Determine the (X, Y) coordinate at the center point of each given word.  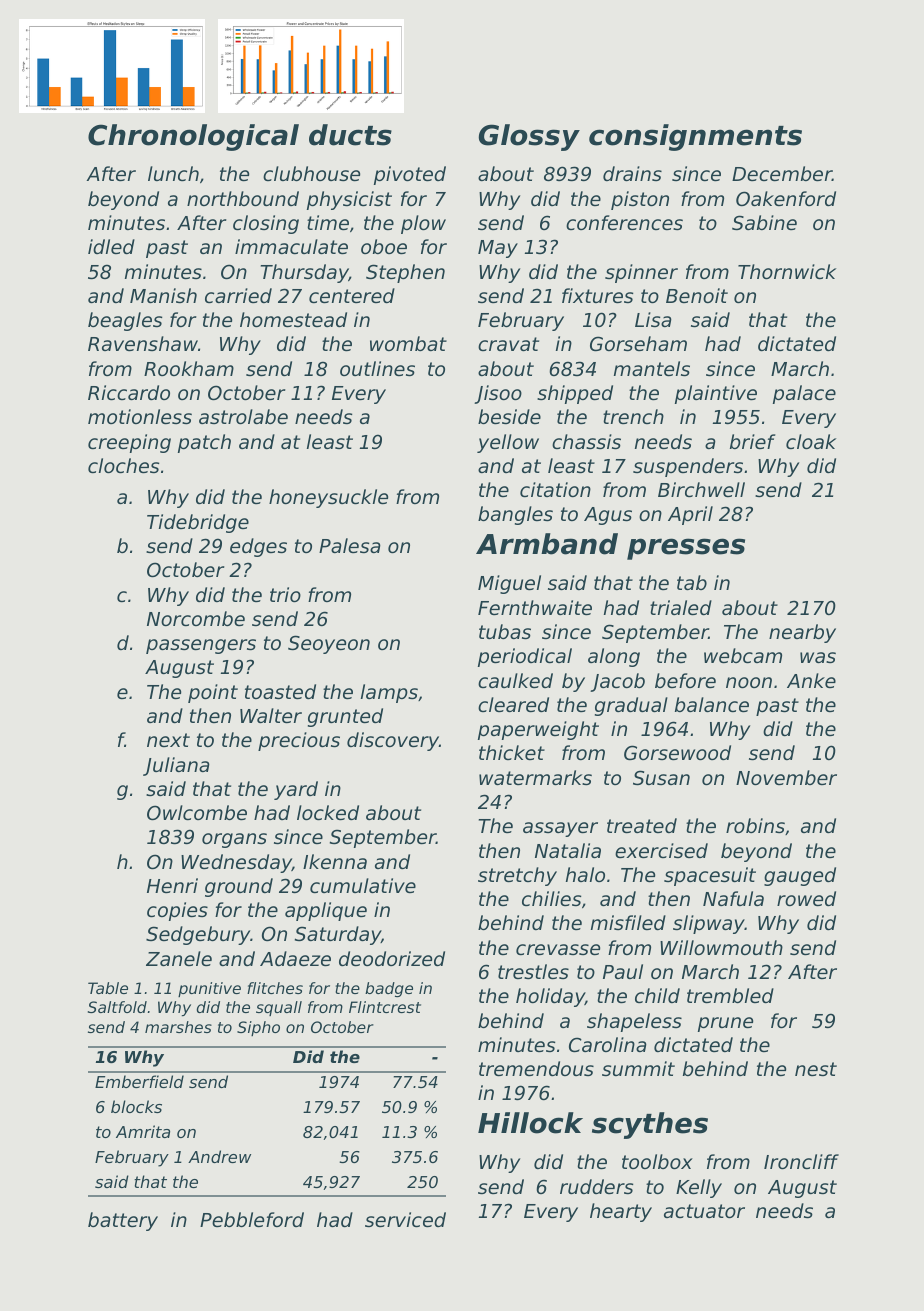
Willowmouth (721, 947)
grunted (345, 717)
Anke (811, 680)
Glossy (529, 137)
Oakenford (786, 198)
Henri (172, 885)
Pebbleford (252, 1220)
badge (389, 989)
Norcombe (196, 618)
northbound (243, 198)
